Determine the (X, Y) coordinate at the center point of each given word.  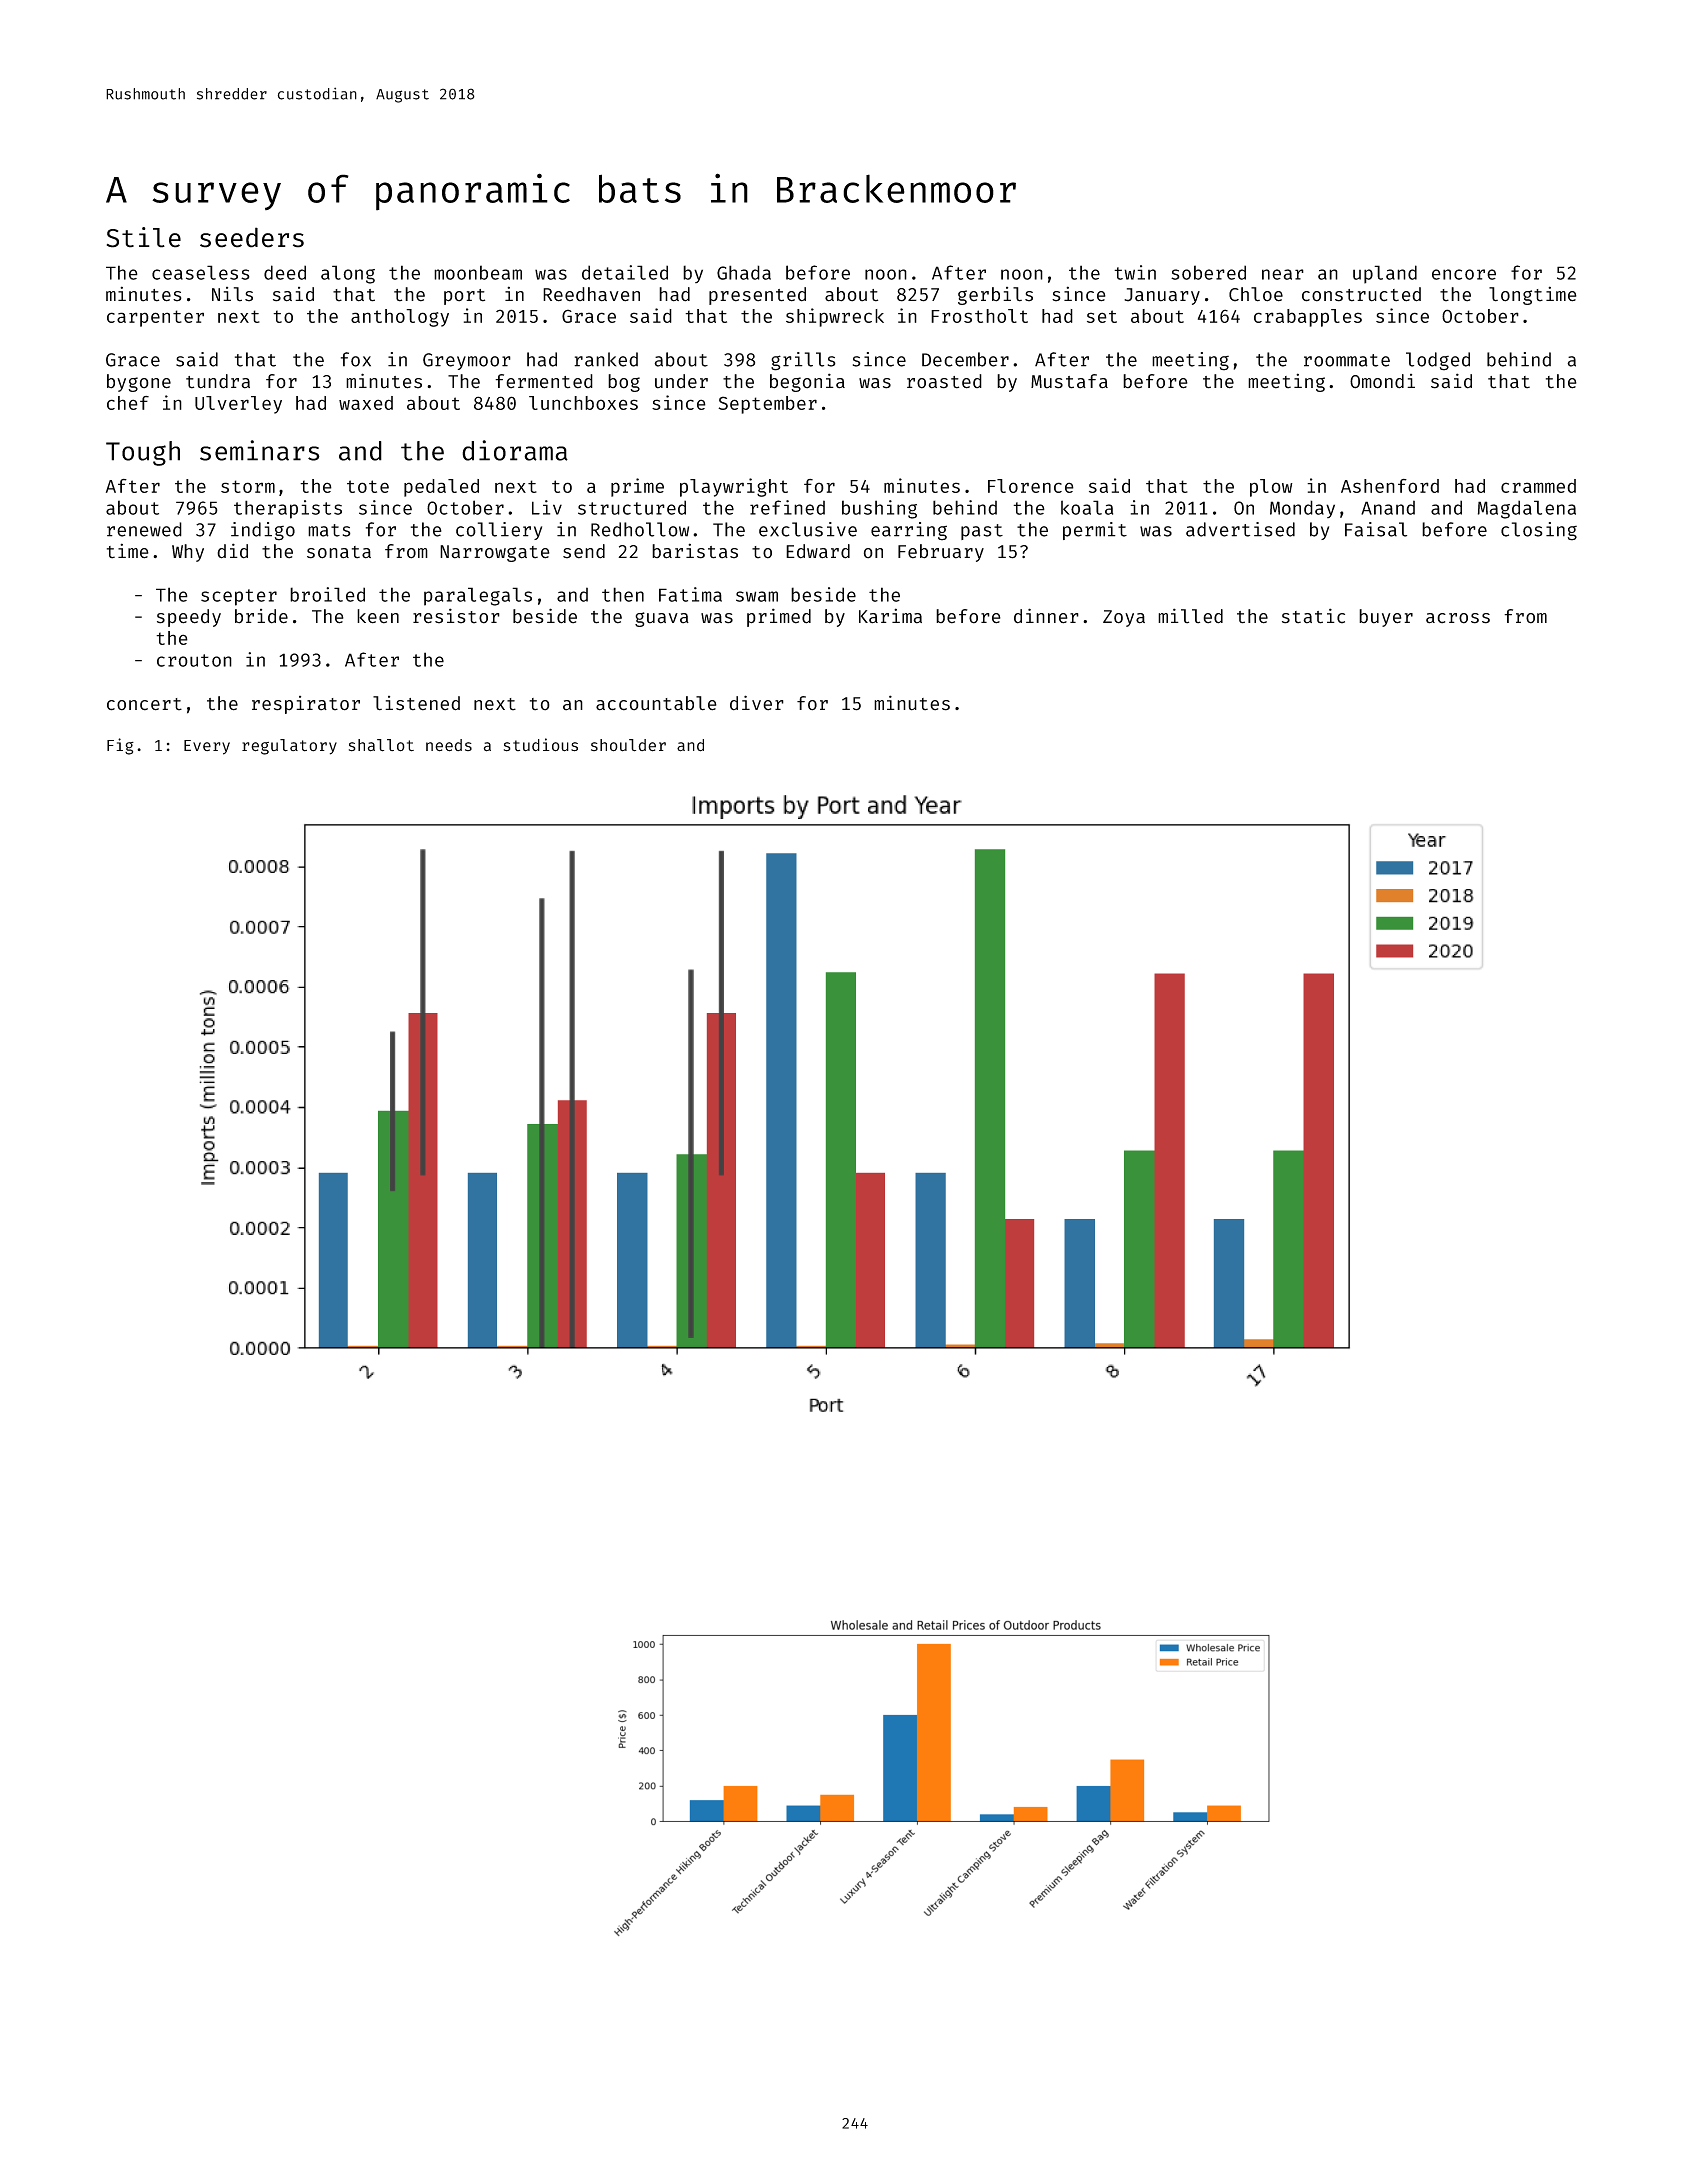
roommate (1347, 360)
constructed (1361, 294)
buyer (1386, 618)
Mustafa (1069, 381)
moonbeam (478, 272)
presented (757, 296)
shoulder (628, 745)
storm (248, 486)
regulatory (289, 747)
